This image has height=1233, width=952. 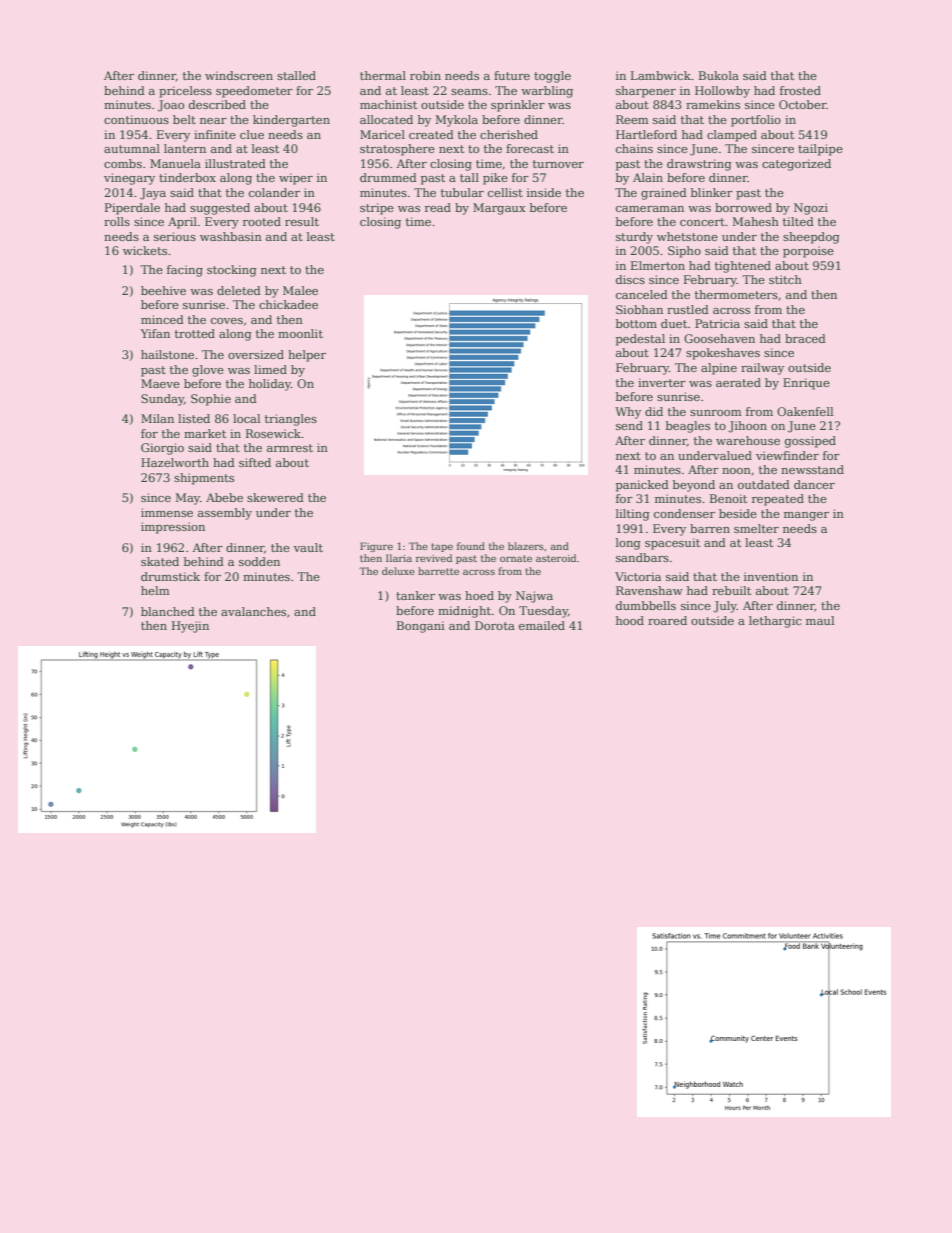 What do you see at coordinates (270, 385) in the image?
I see `holiday` at bounding box center [270, 385].
